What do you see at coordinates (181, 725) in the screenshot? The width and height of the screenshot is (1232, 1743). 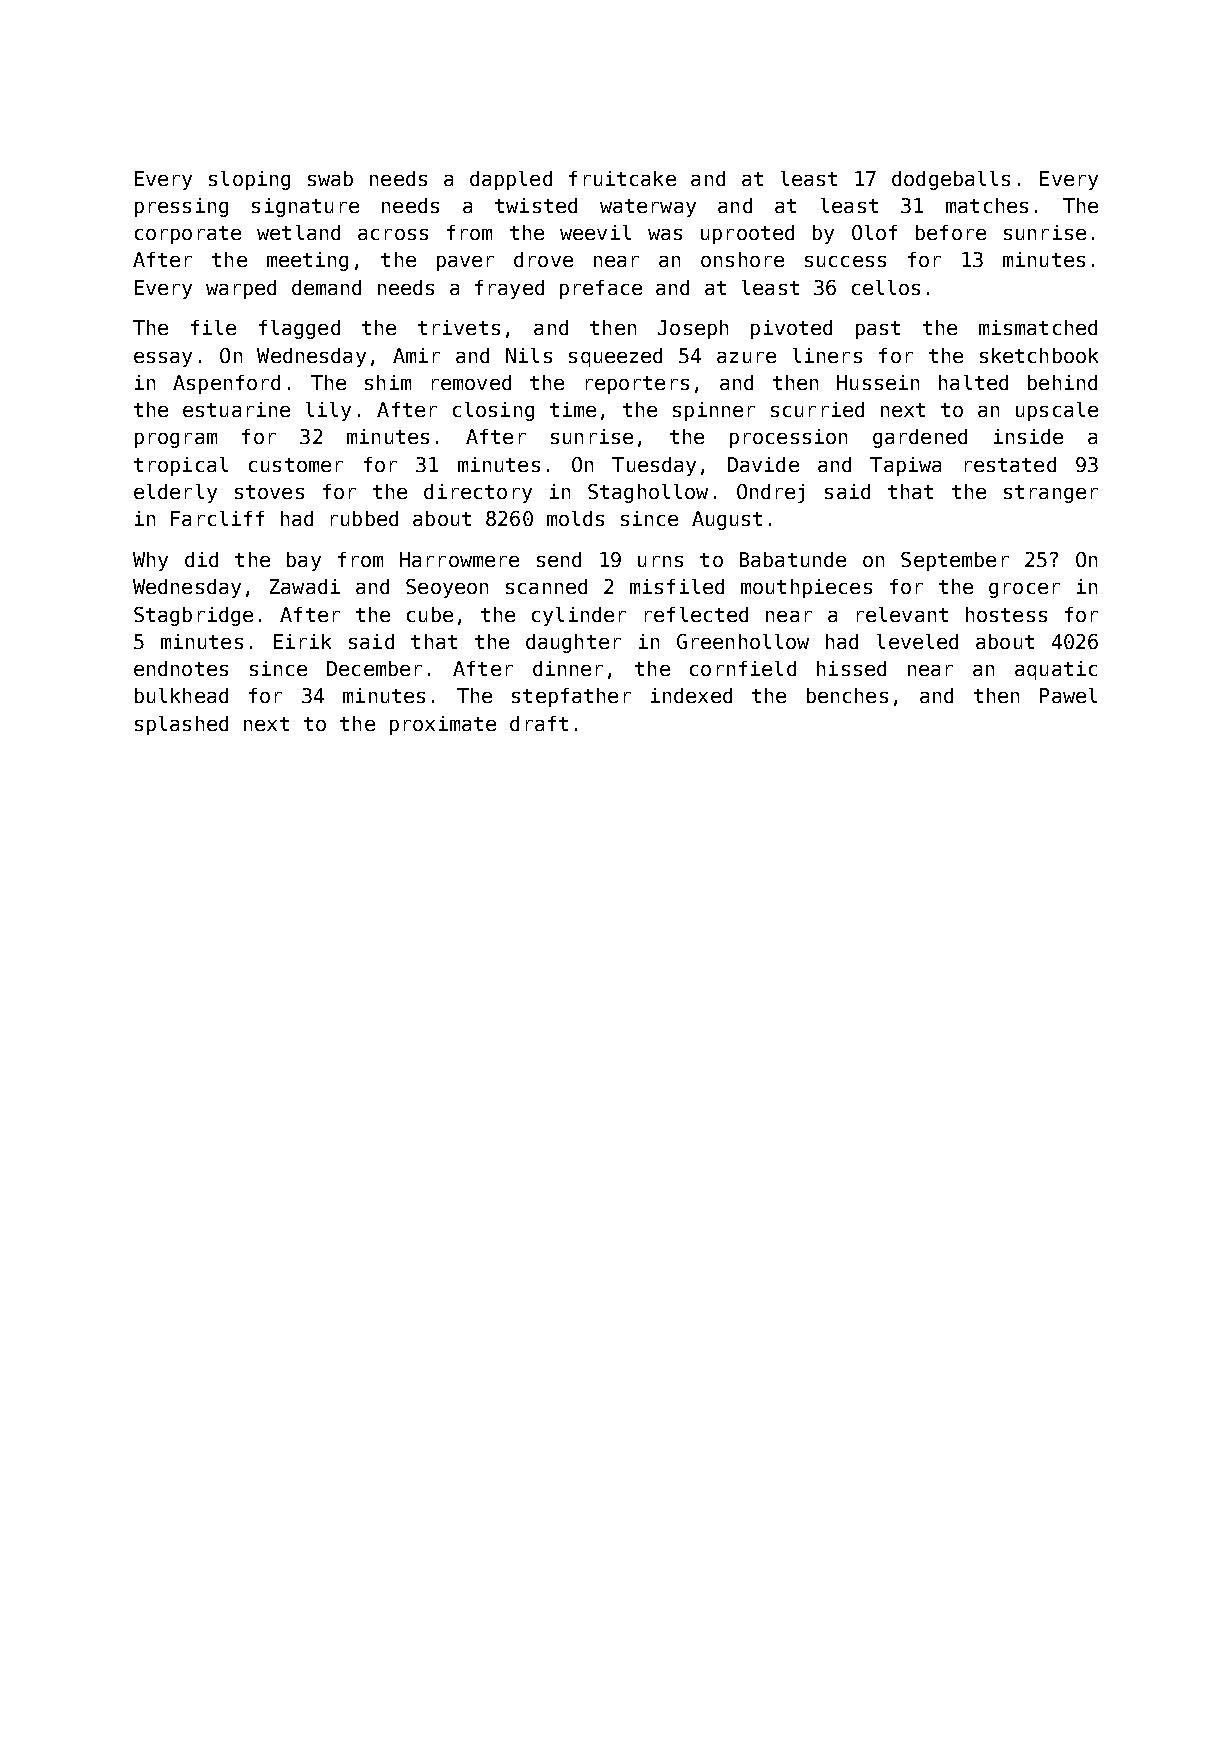 I see `splashed` at bounding box center [181, 725].
